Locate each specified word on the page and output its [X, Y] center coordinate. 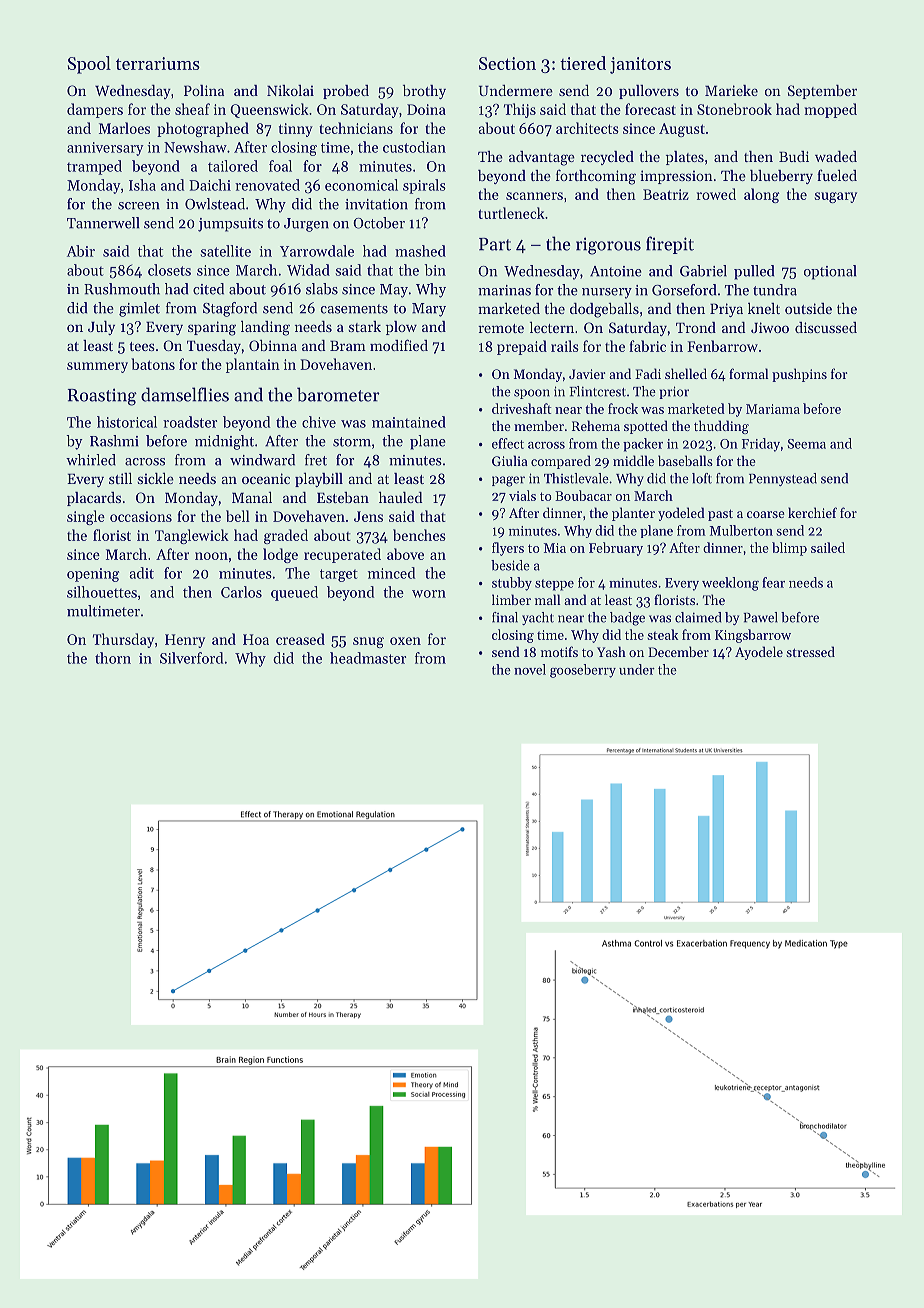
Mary [429, 310]
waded [836, 156]
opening [93, 575]
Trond [696, 327]
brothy [424, 92]
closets [169, 270]
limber [511, 599]
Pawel [760, 617]
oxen [405, 641]
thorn [113, 658]
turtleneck [511, 213]
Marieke [731, 90]
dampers [95, 110]
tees [142, 346]
